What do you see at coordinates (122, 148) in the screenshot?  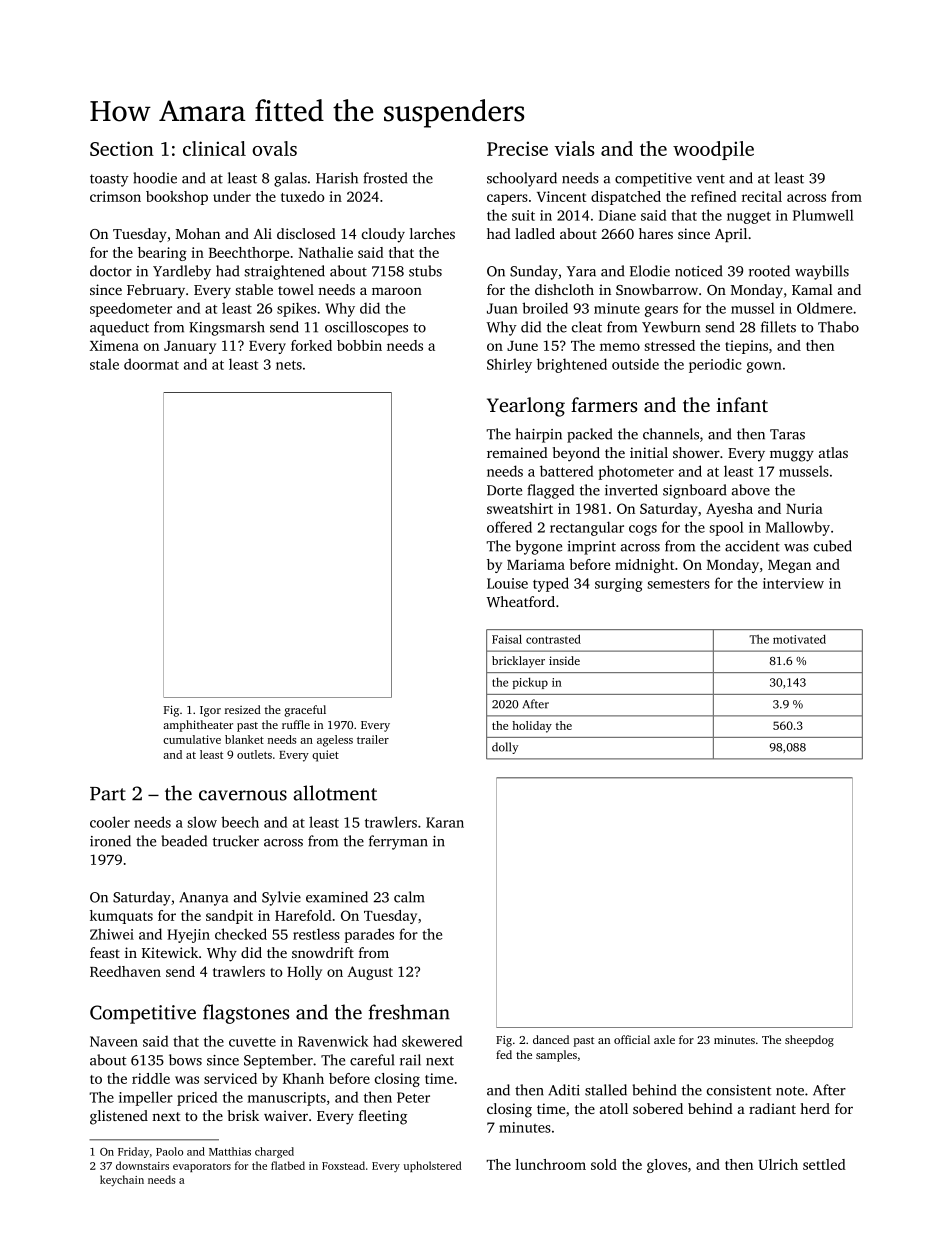 I see `Section` at bounding box center [122, 148].
